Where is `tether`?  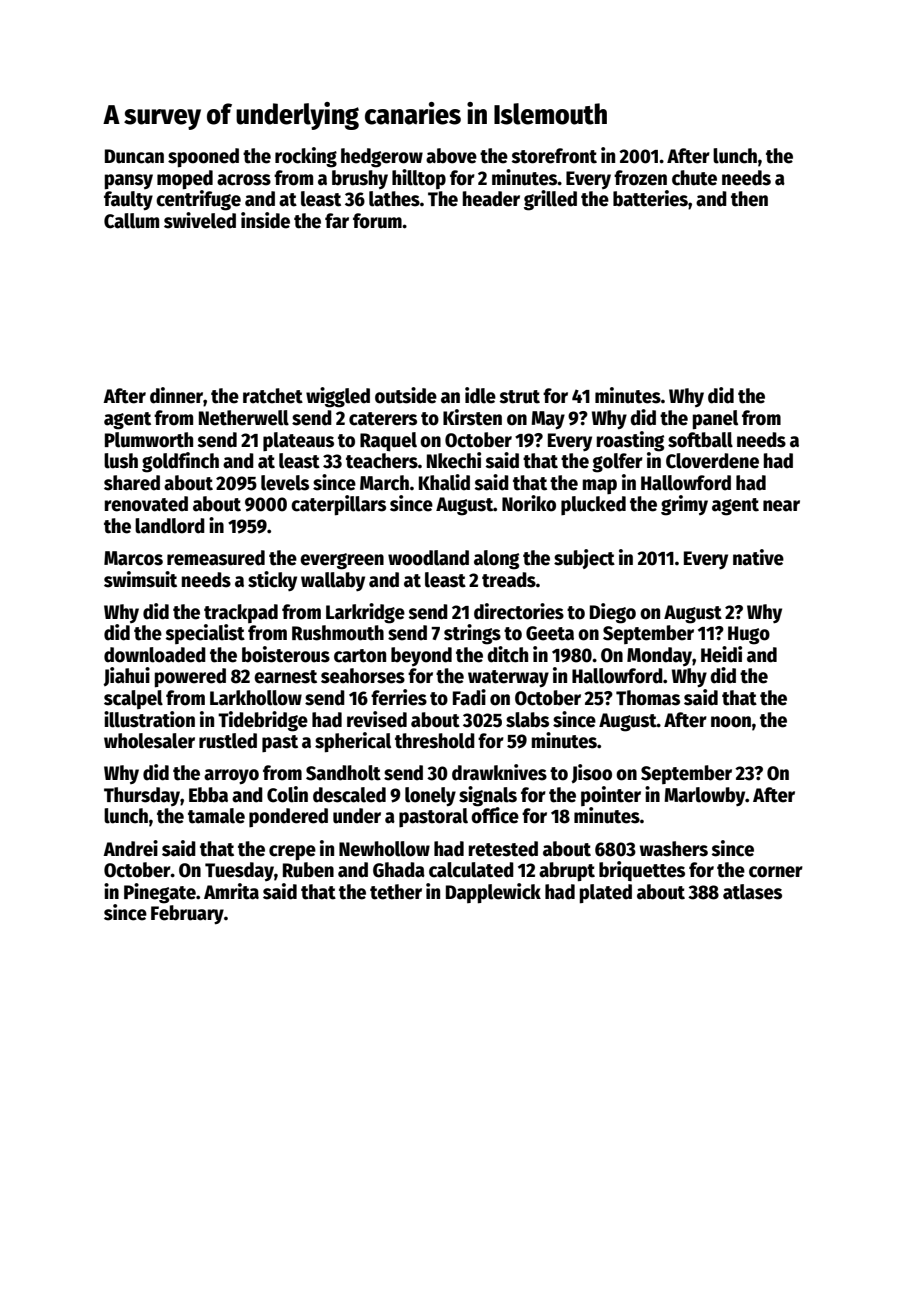
tether is located at coordinates (396, 892).
